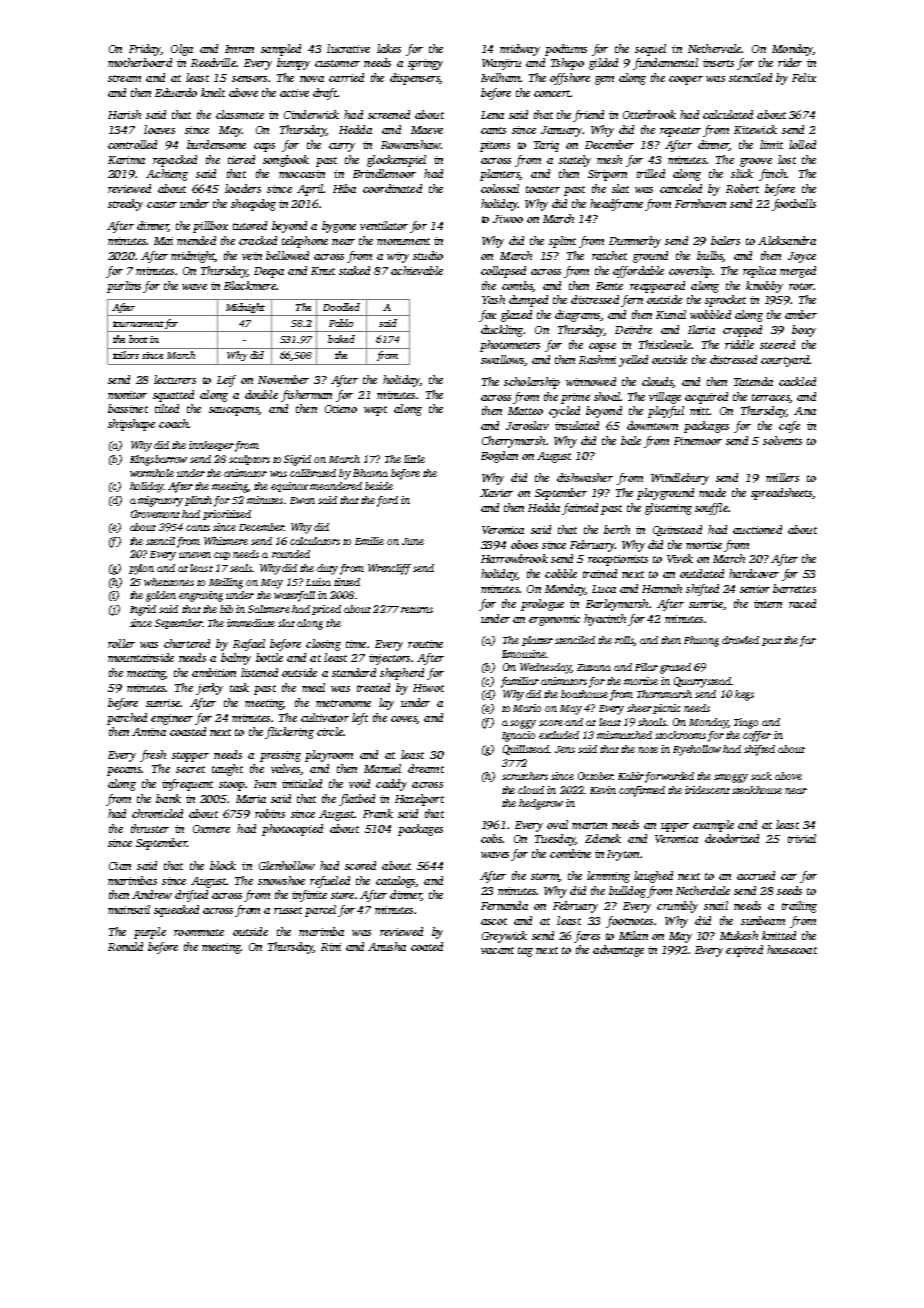 This screenshot has width=924, height=1308. I want to click on Blackmere, so click(250, 285).
